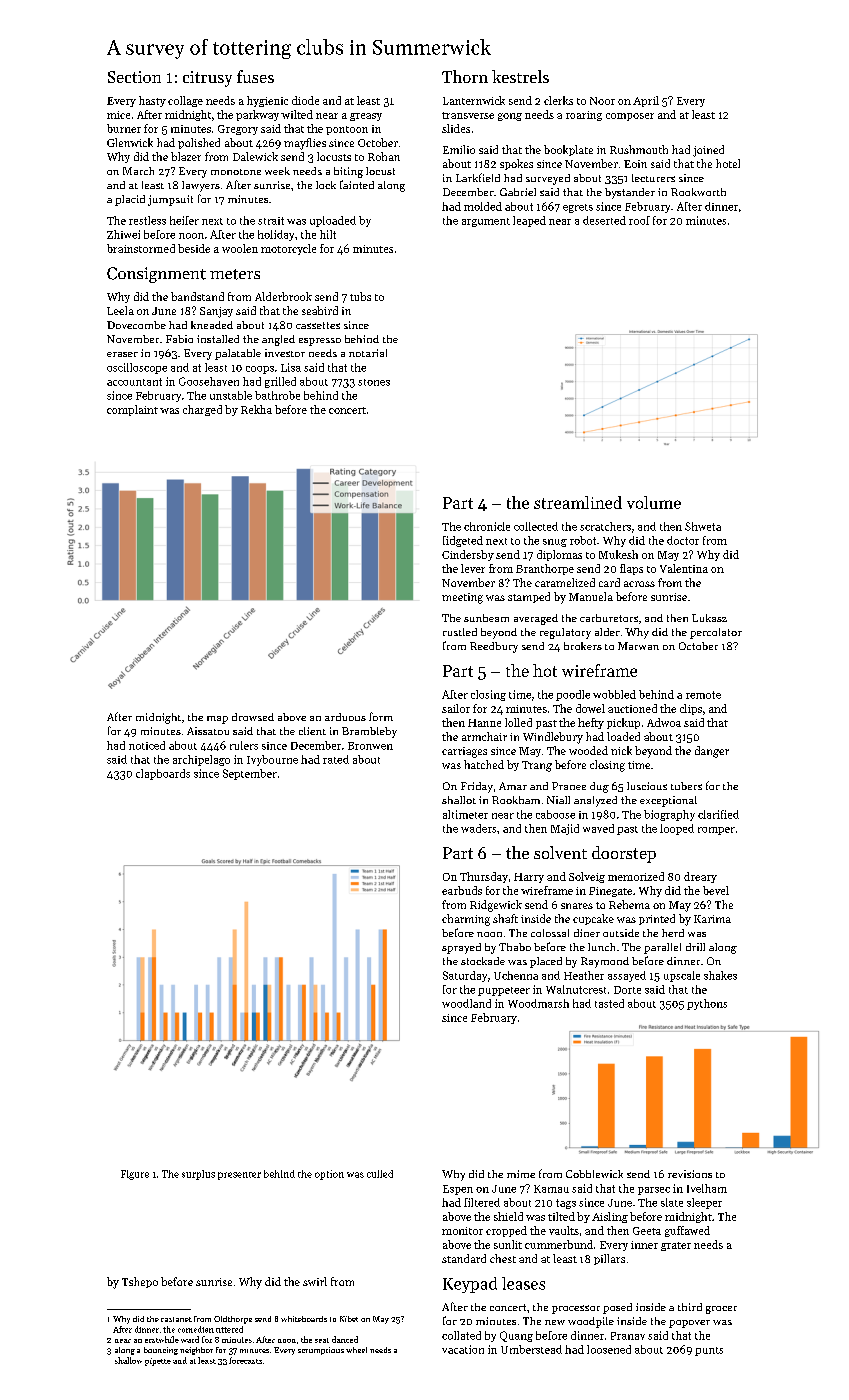 The image size is (849, 1400). What do you see at coordinates (466, 1003) in the screenshot?
I see `woodland` at bounding box center [466, 1003].
